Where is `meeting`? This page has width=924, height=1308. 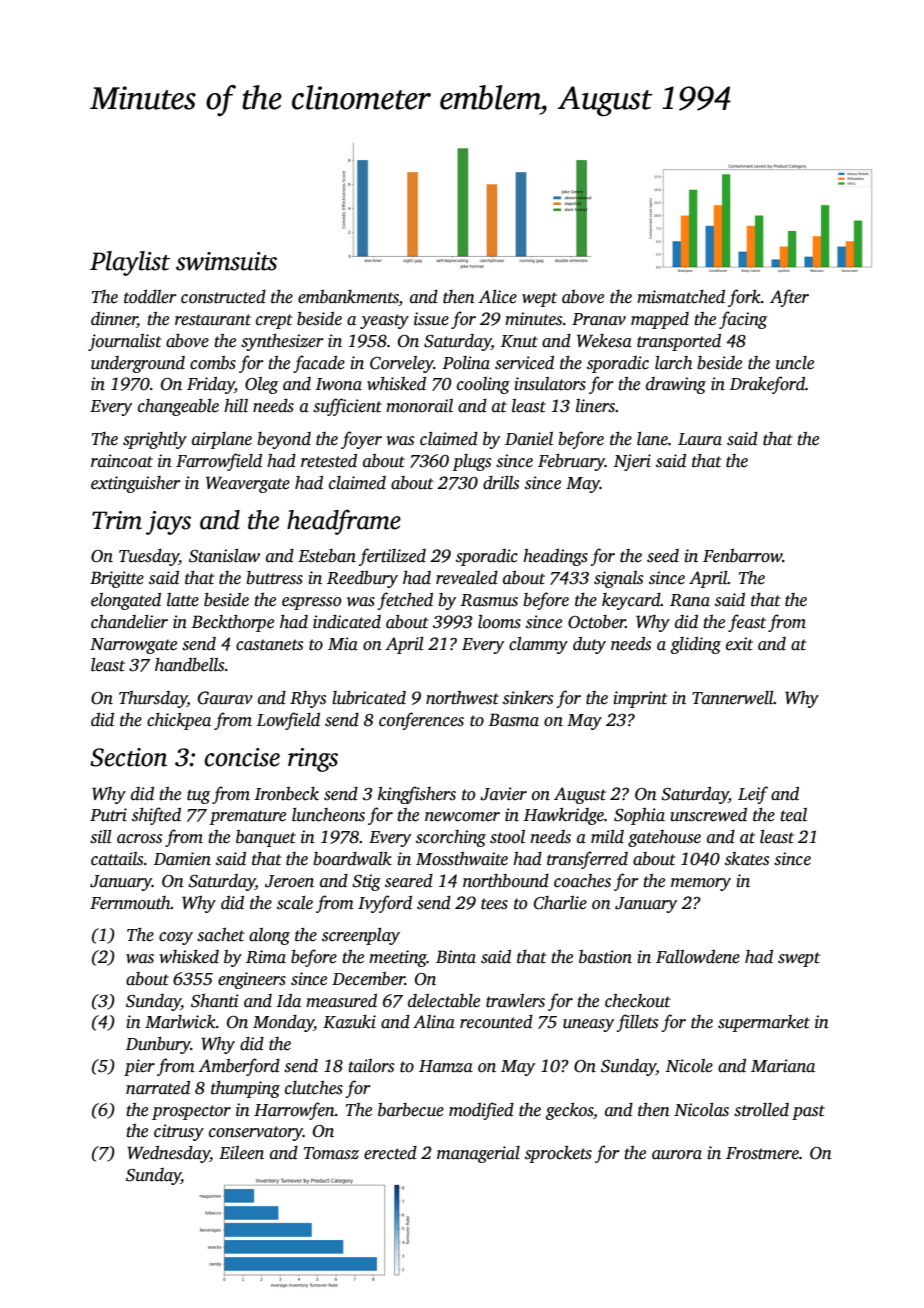 meeting is located at coordinates (398, 958).
